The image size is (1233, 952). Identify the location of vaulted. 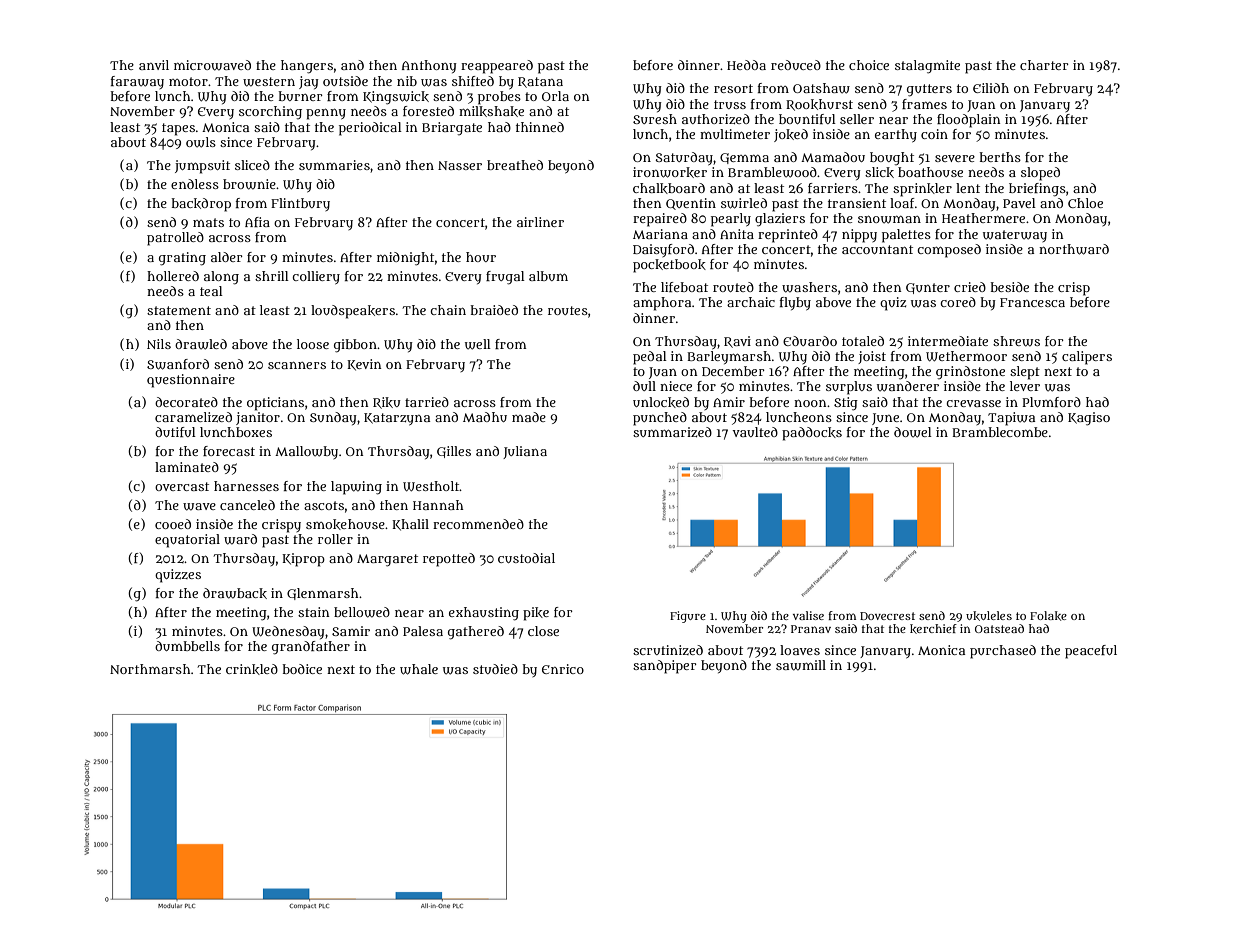
(755, 432).
